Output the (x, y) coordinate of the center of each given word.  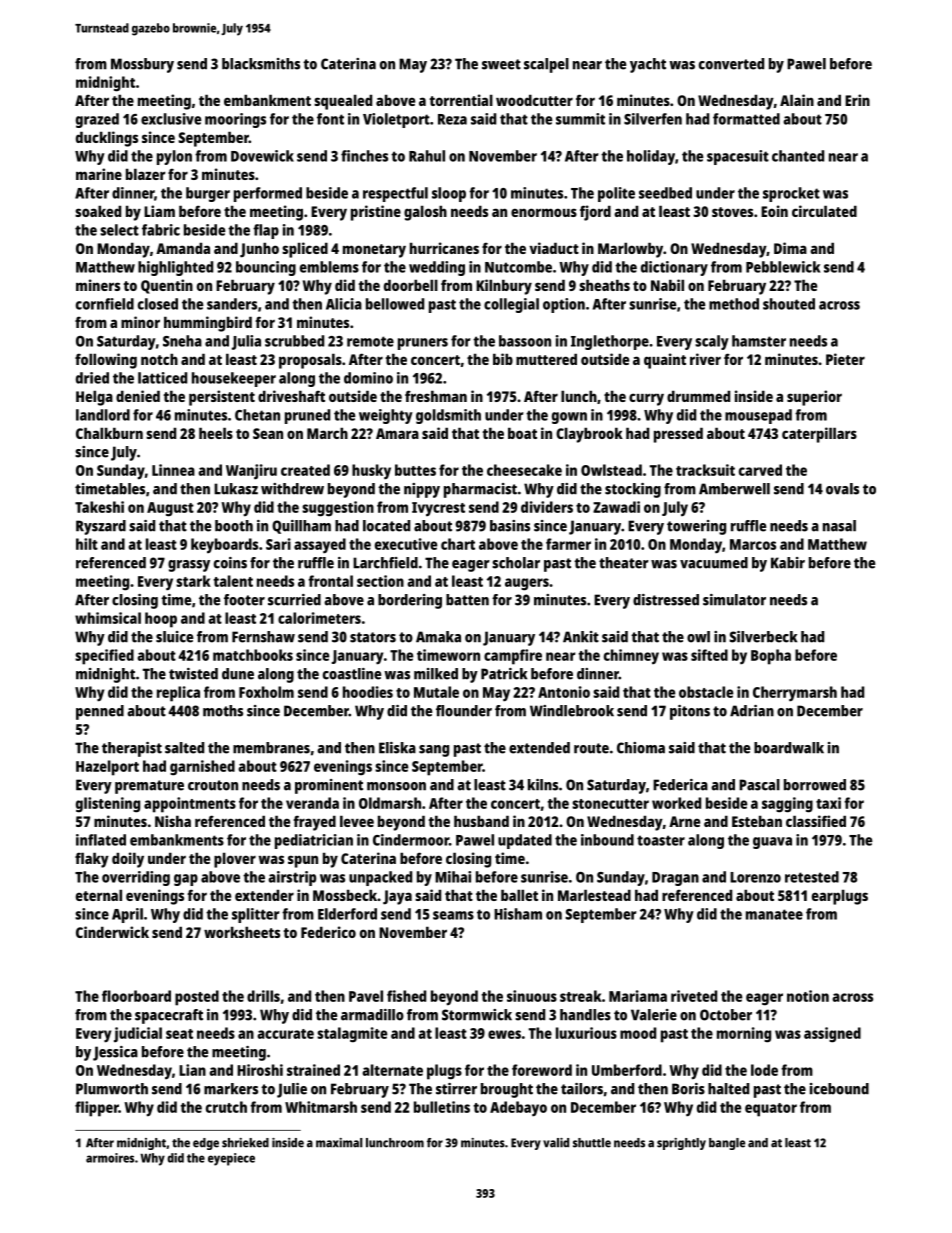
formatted (746, 119)
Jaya (397, 897)
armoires (110, 1158)
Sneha (182, 341)
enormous (544, 212)
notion (808, 996)
